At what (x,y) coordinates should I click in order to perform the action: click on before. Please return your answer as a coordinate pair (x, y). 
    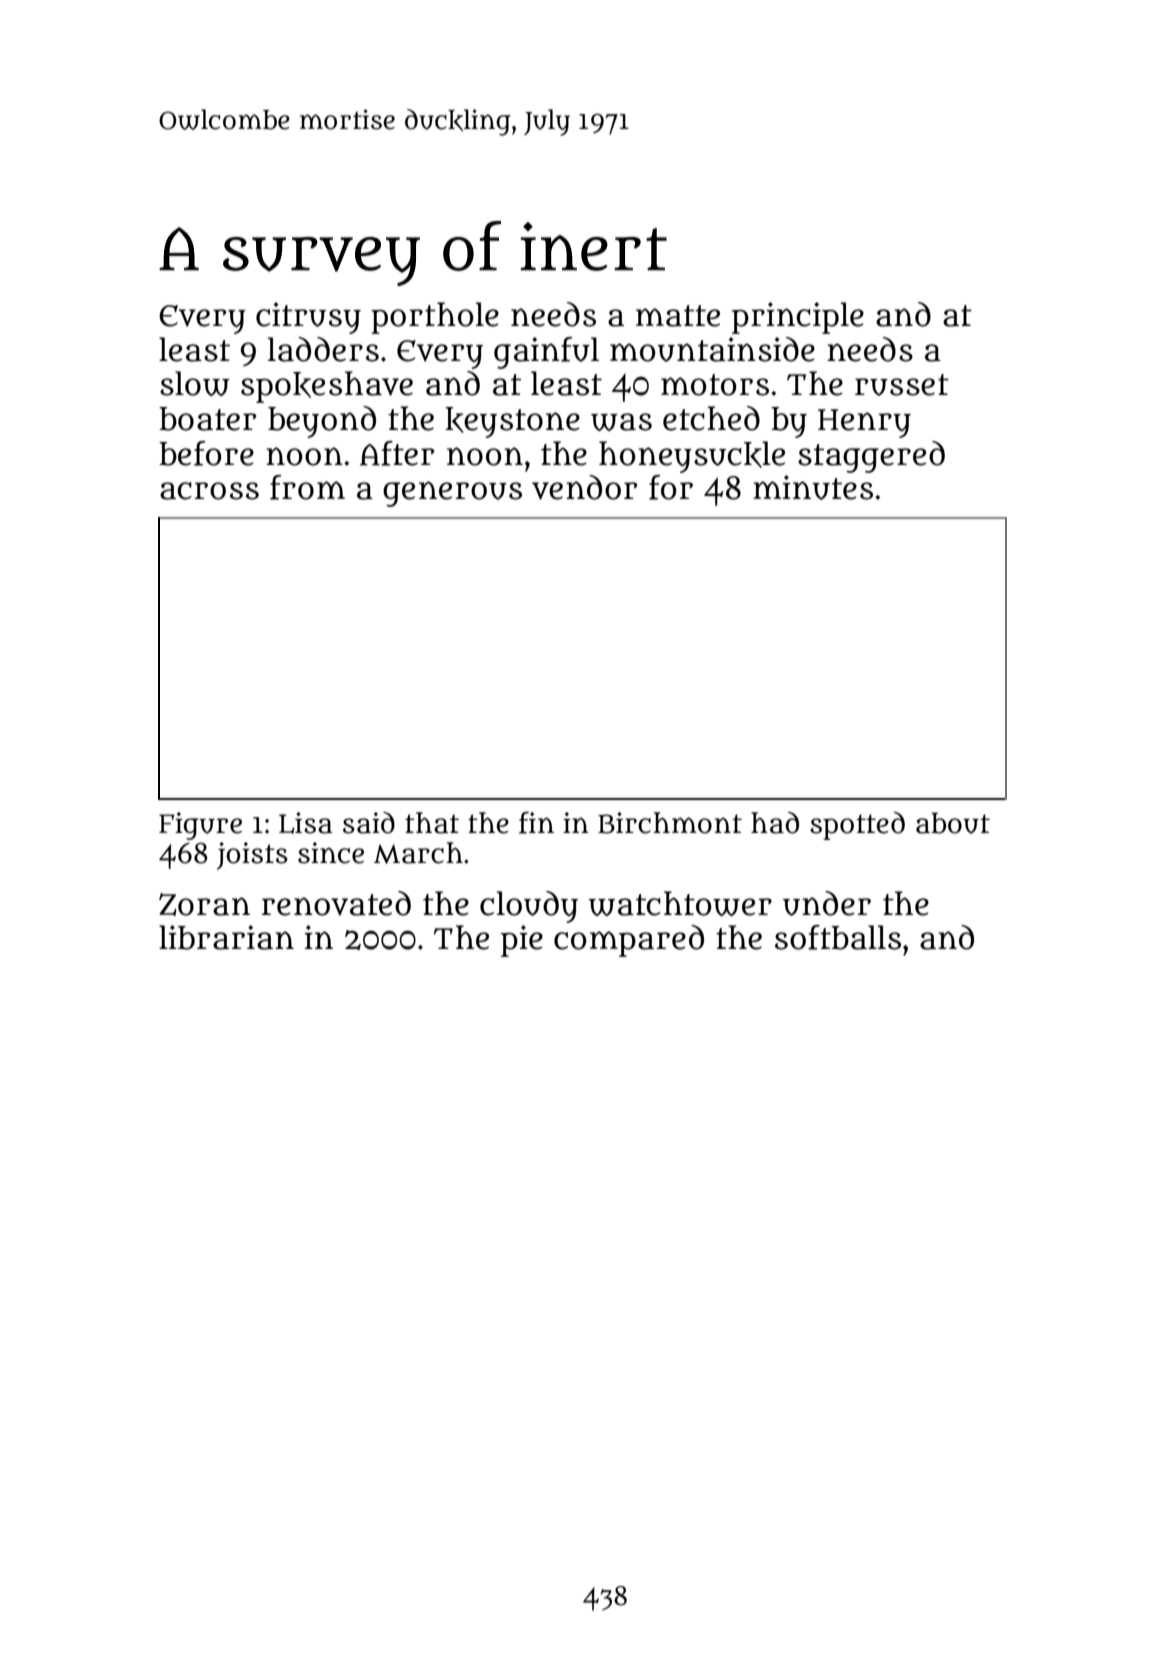
    Looking at the image, I should click on (206, 453).
